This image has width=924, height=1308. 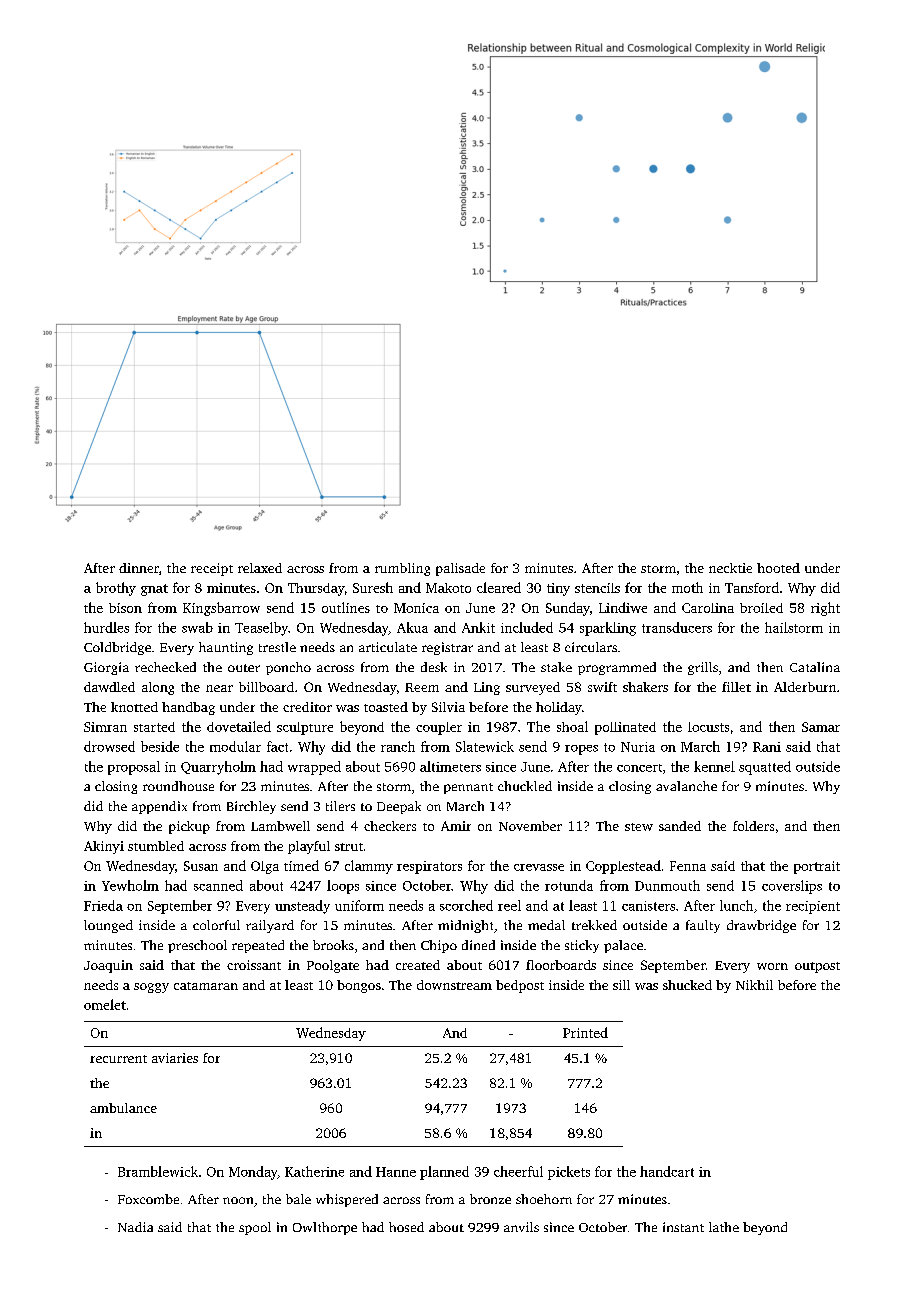 What do you see at coordinates (151, 988) in the image?
I see `soggy` at bounding box center [151, 988].
